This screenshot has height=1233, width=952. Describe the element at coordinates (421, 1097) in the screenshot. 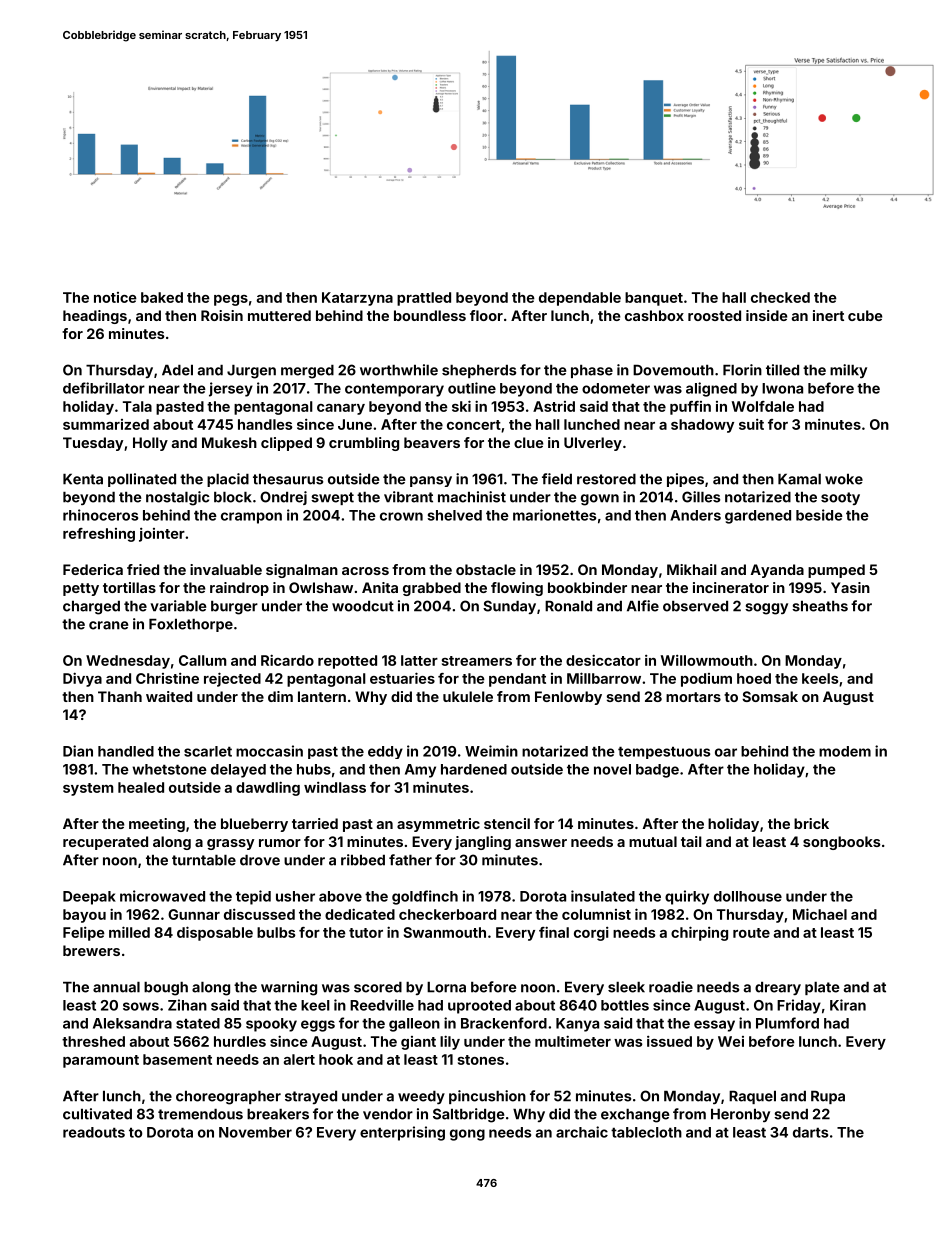

I see `weedy` at that location.
